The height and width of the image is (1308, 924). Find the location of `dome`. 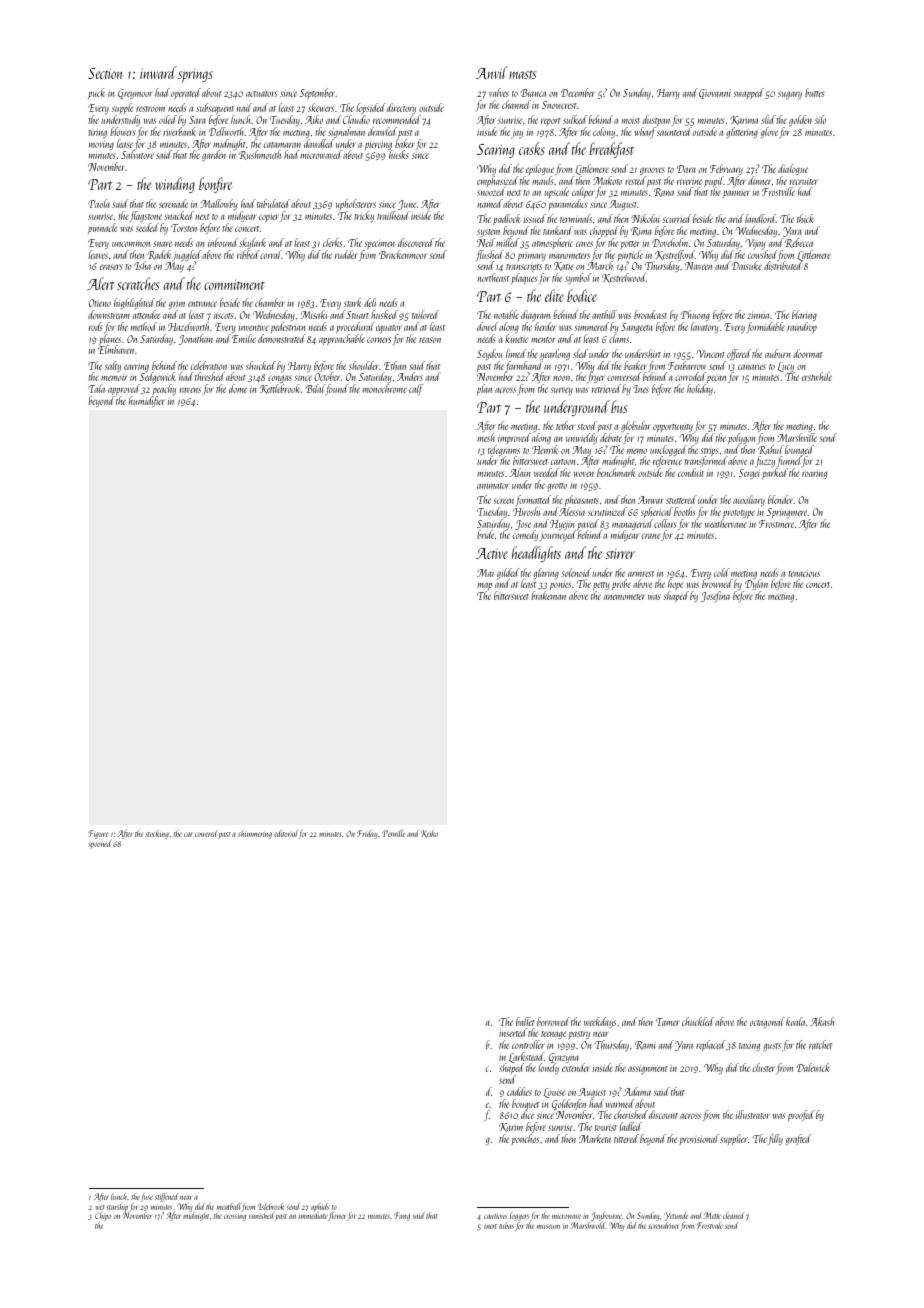

dome is located at coordinates (238, 388).
